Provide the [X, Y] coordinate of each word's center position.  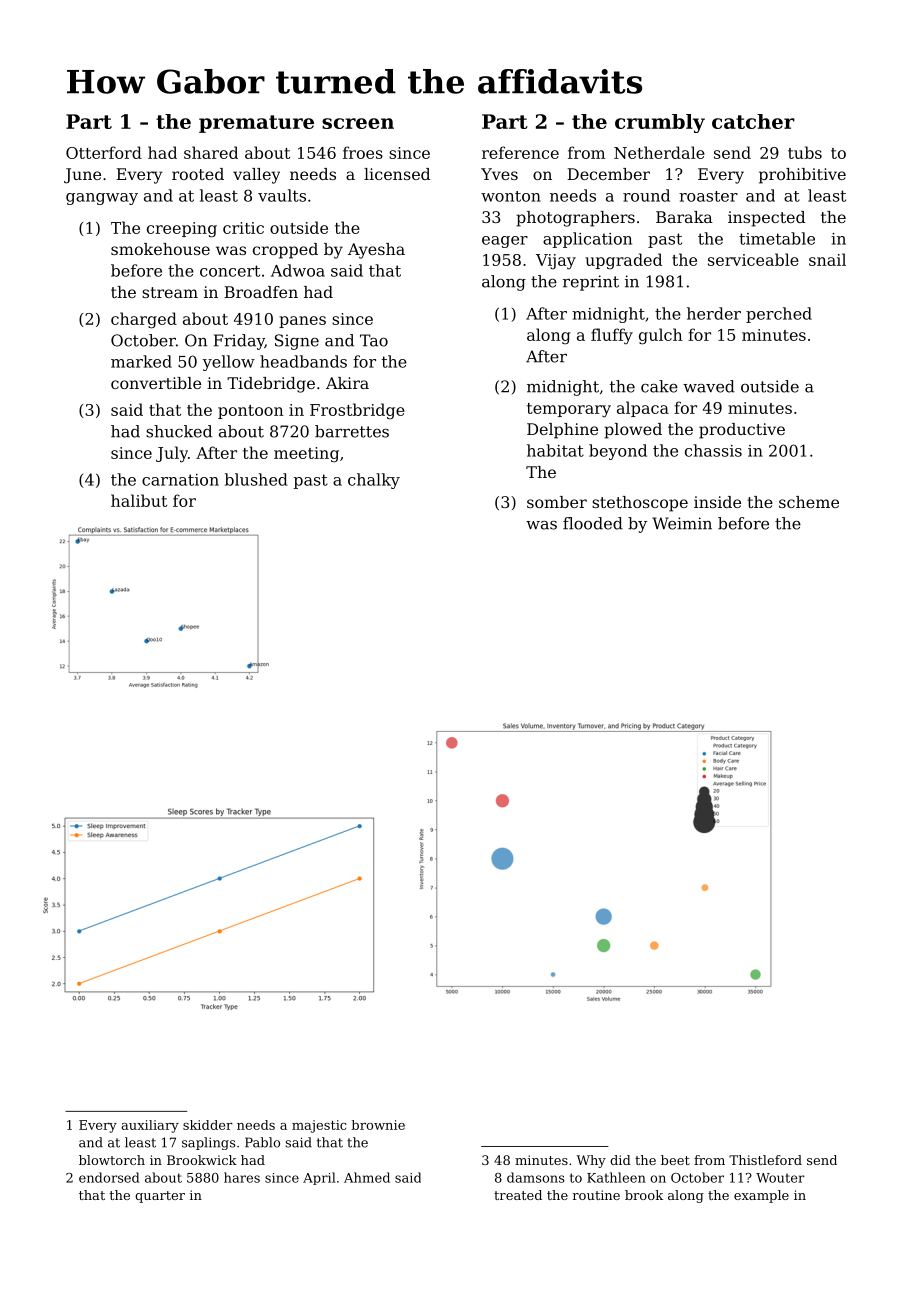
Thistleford [765, 1160]
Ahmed [367, 1177]
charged [144, 320]
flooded [593, 523]
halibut [139, 500]
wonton [511, 196]
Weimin [682, 523]
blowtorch [112, 1160]
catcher [753, 121]
